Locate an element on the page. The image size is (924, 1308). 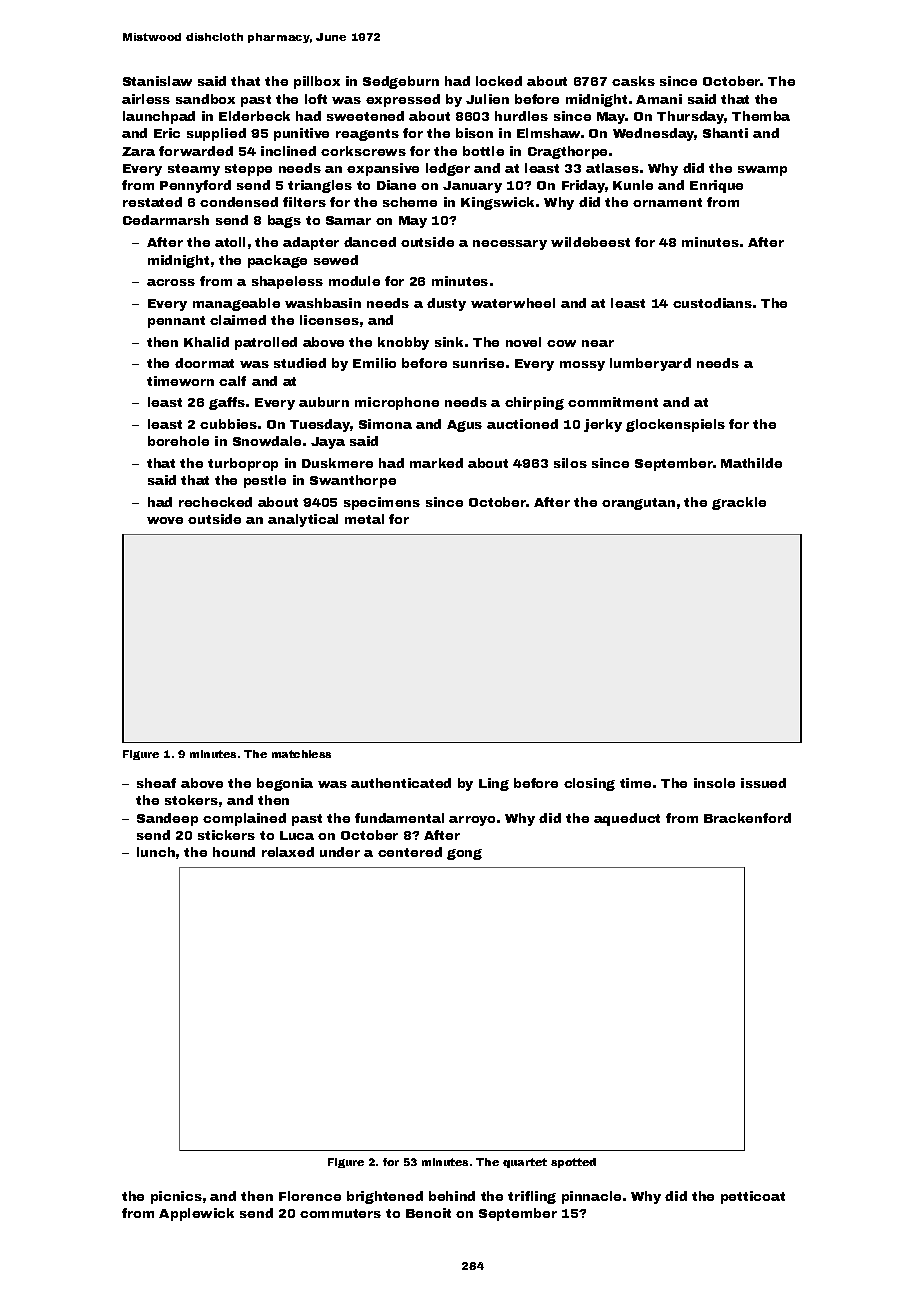
claimed is located at coordinates (238, 320).
